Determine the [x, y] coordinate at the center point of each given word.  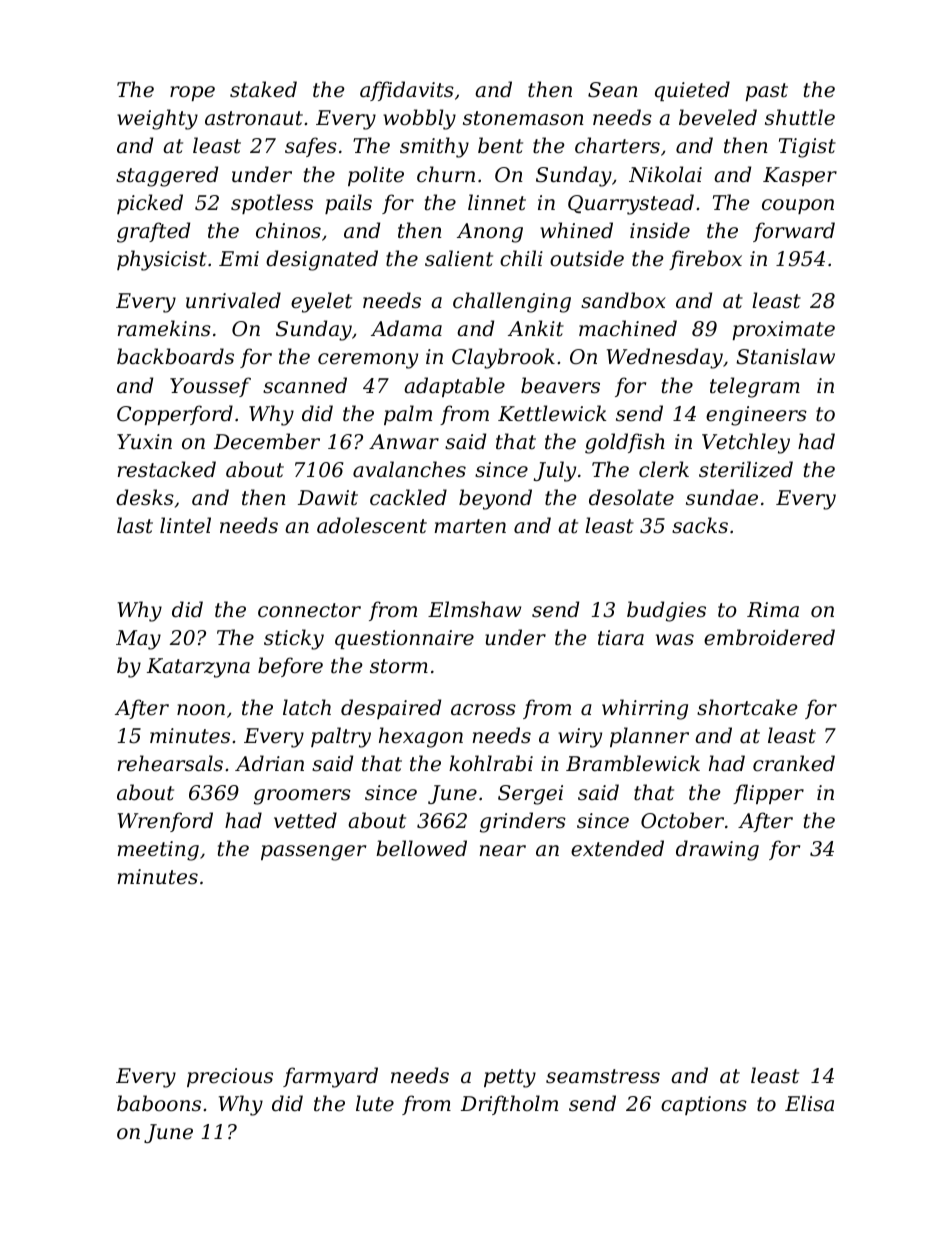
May [138, 640]
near [503, 851]
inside [660, 230]
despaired [391, 709]
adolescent [372, 525]
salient [459, 258]
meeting [158, 851]
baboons [159, 1103]
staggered [167, 176]
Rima [773, 609]
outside [587, 258]
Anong [490, 233]
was [675, 640]
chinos [288, 230]
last [135, 525]
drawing [717, 850]
